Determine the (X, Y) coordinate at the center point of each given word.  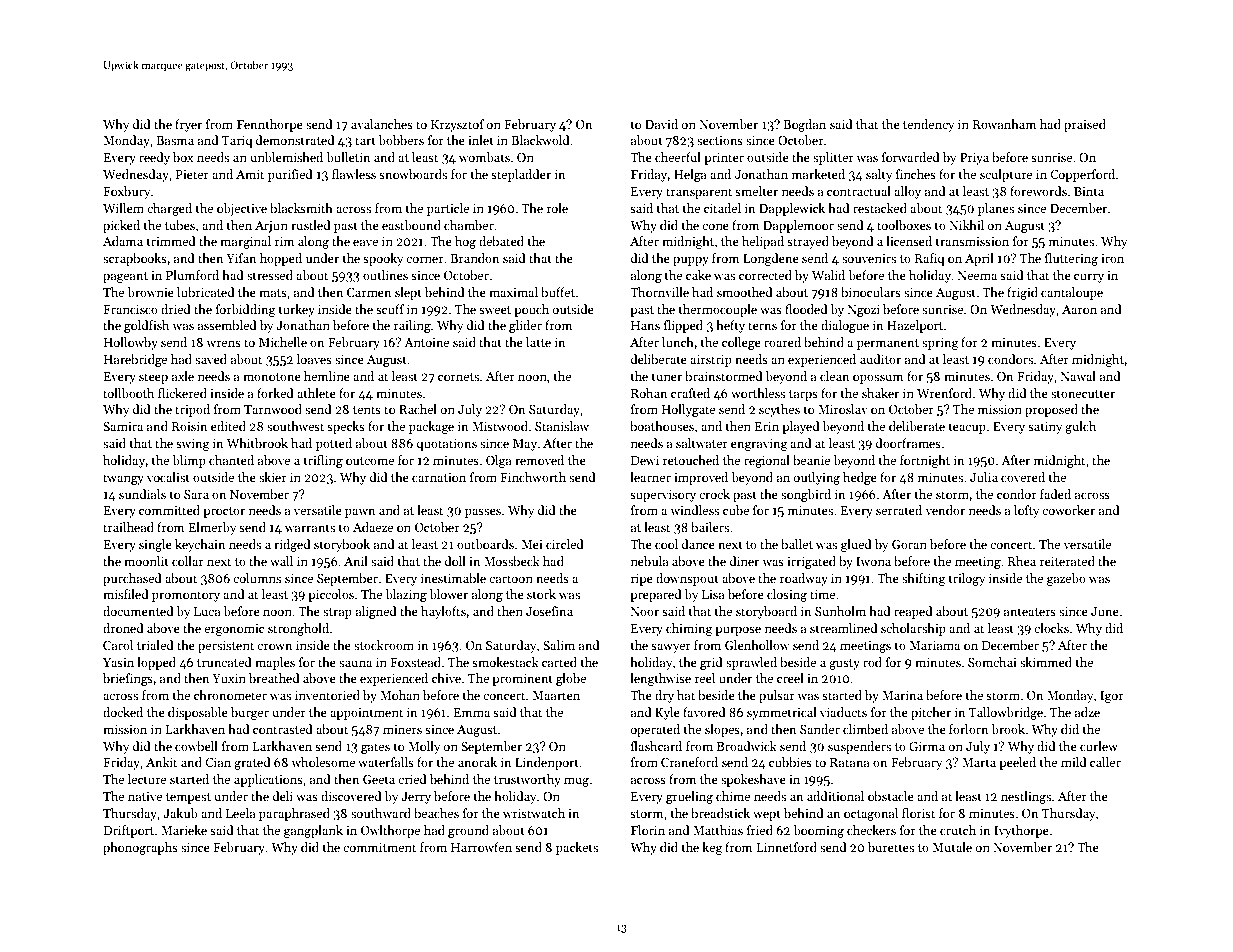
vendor (945, 510)
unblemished (286, 157)
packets (577, 848)
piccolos (331, 595)
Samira (123, 426)
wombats (484, 157)
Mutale (952, 847)
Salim (559, 645)
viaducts (843, 712)
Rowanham (1005, 124)
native (145, 796)
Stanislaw (562, 426)
